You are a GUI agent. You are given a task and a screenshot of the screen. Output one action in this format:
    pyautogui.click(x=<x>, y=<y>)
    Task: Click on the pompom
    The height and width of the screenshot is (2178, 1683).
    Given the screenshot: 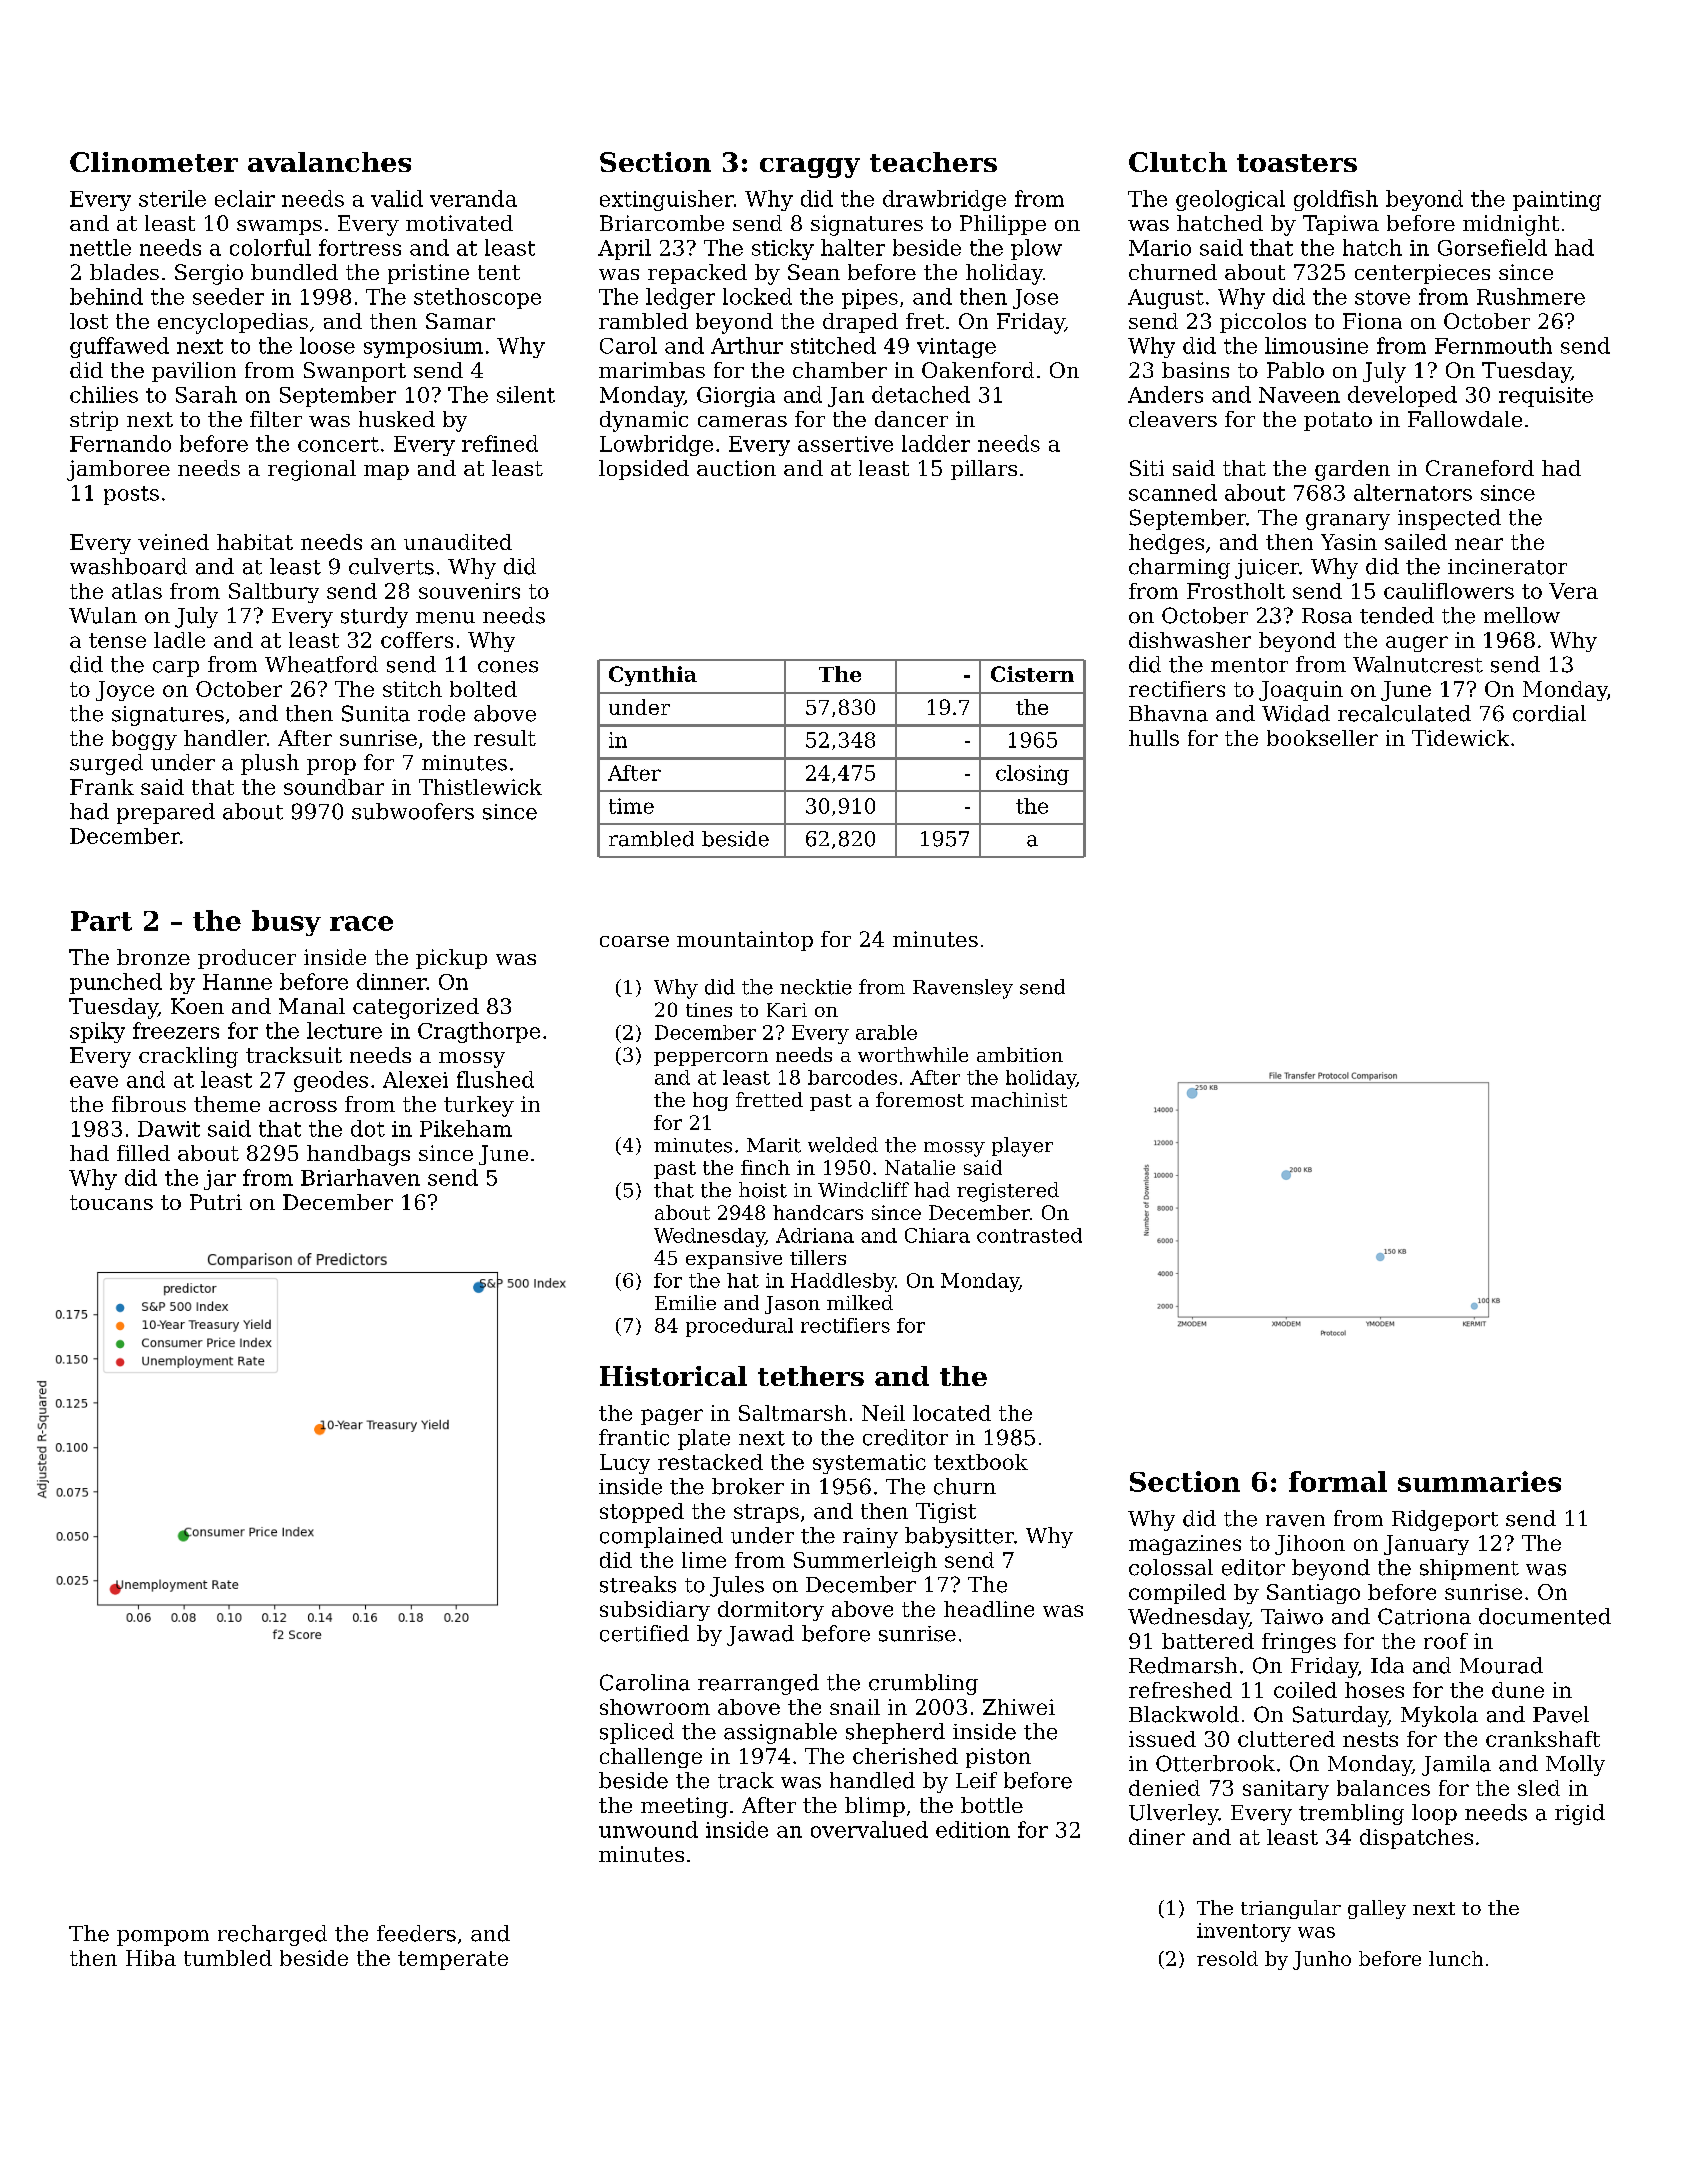 What is the action you would take?
    pyautogui.click(x=163, y=1938)
